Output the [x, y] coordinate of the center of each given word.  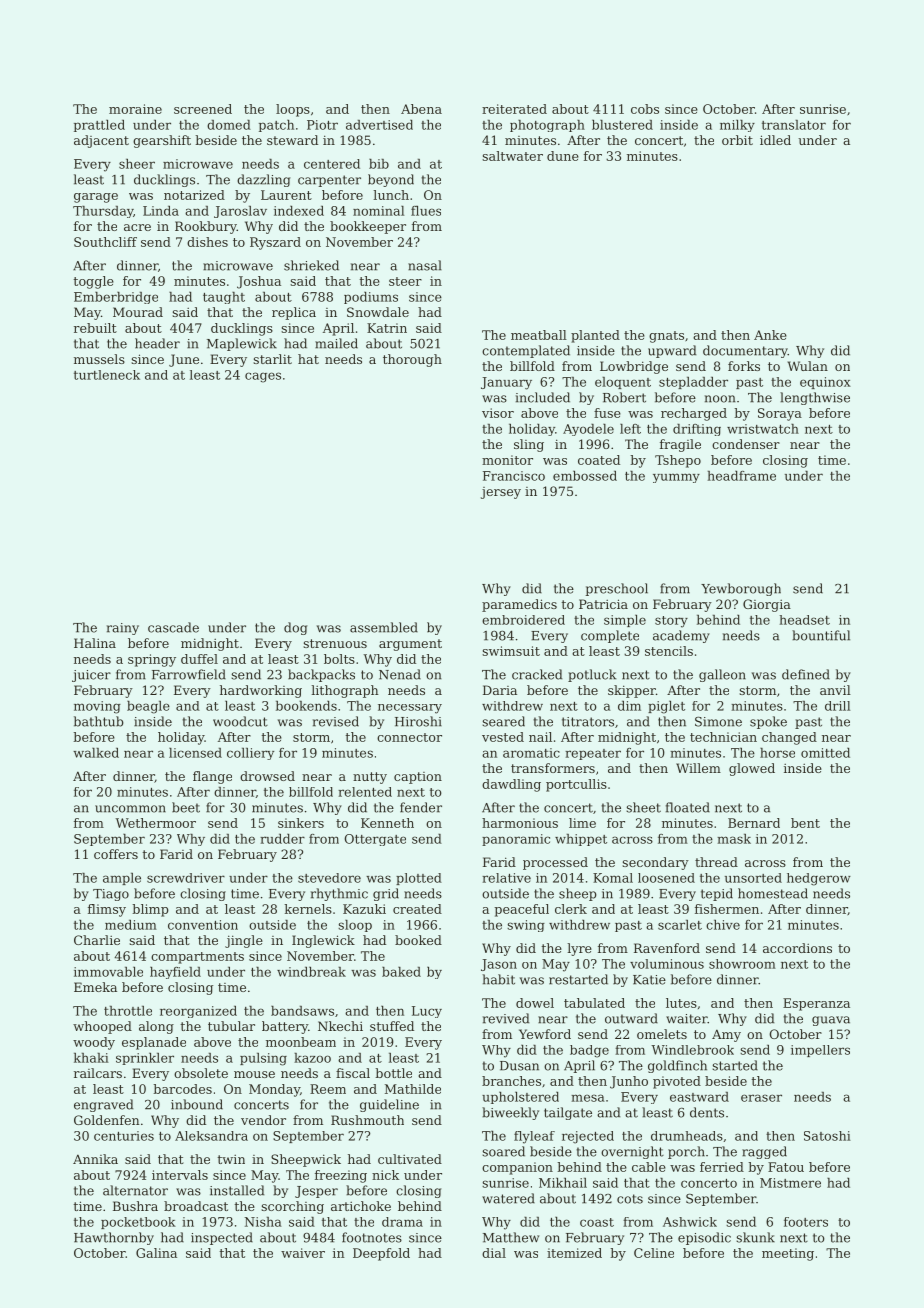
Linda [161, 211]
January [506, 383]
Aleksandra [211, 1136]
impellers [820, 1051]
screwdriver [186, 878]
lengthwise [815, 398]
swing [526, 926]
